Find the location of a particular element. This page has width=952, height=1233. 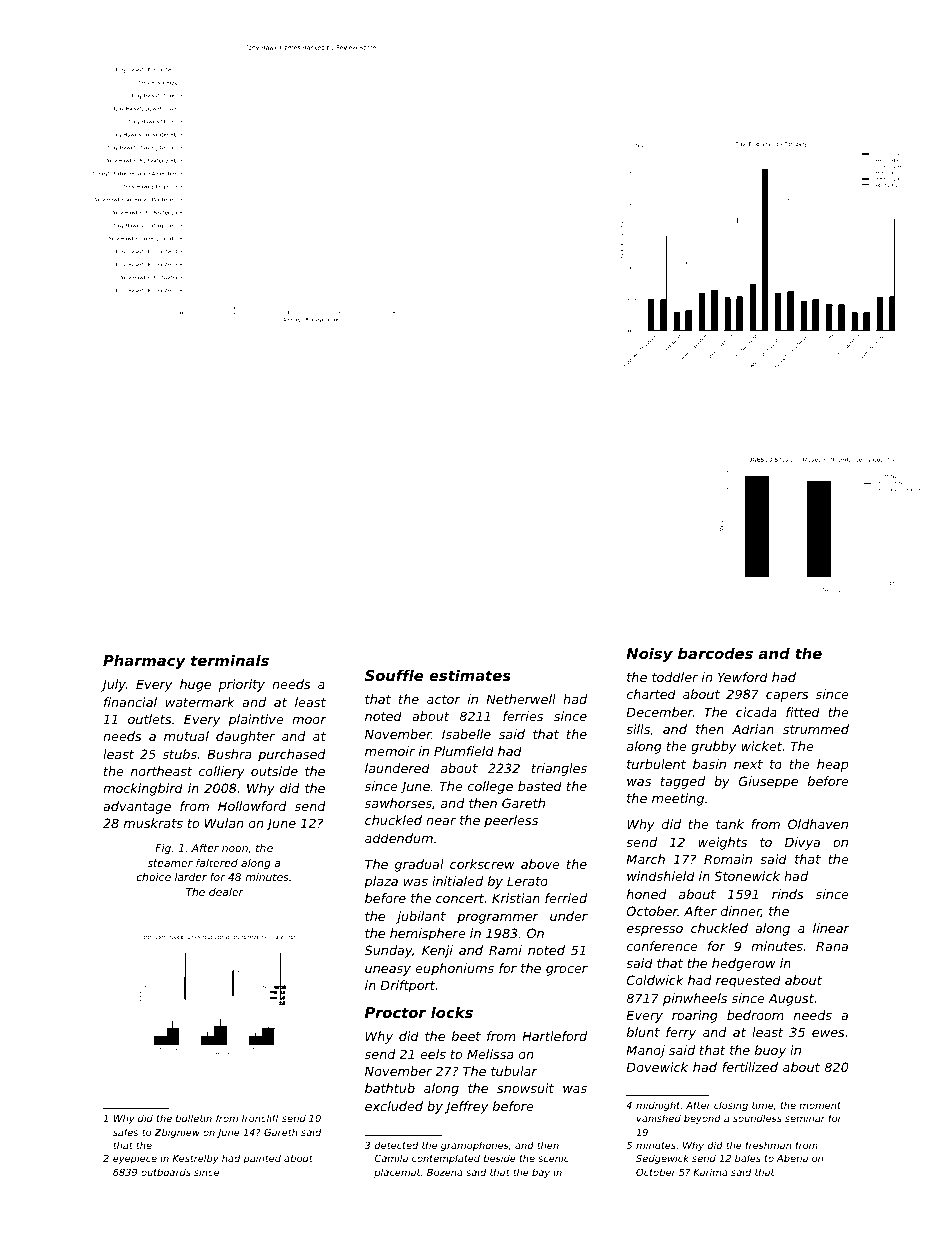

peerless is located at coordinates (511, 821).
